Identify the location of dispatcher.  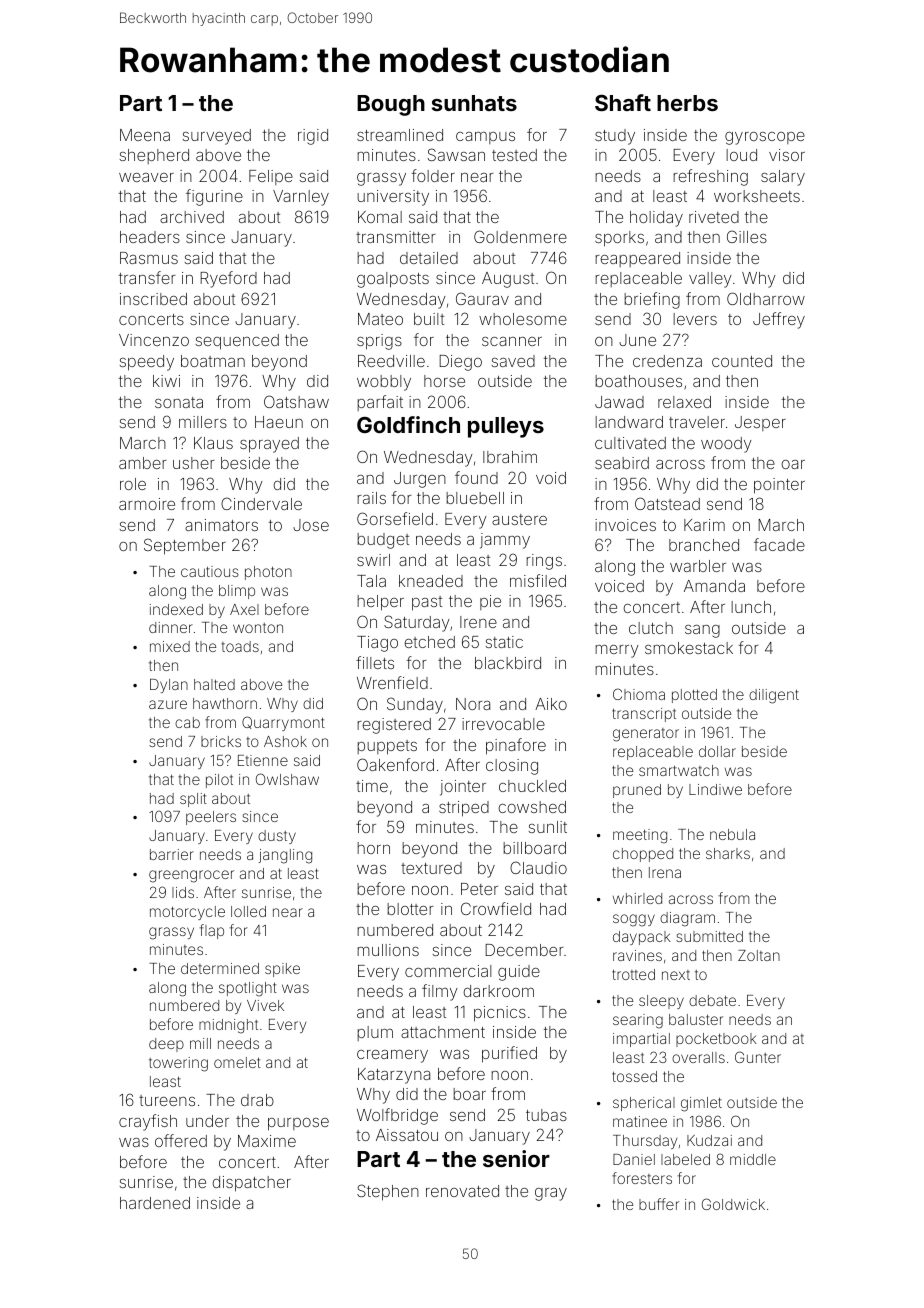
(251, 1184).
